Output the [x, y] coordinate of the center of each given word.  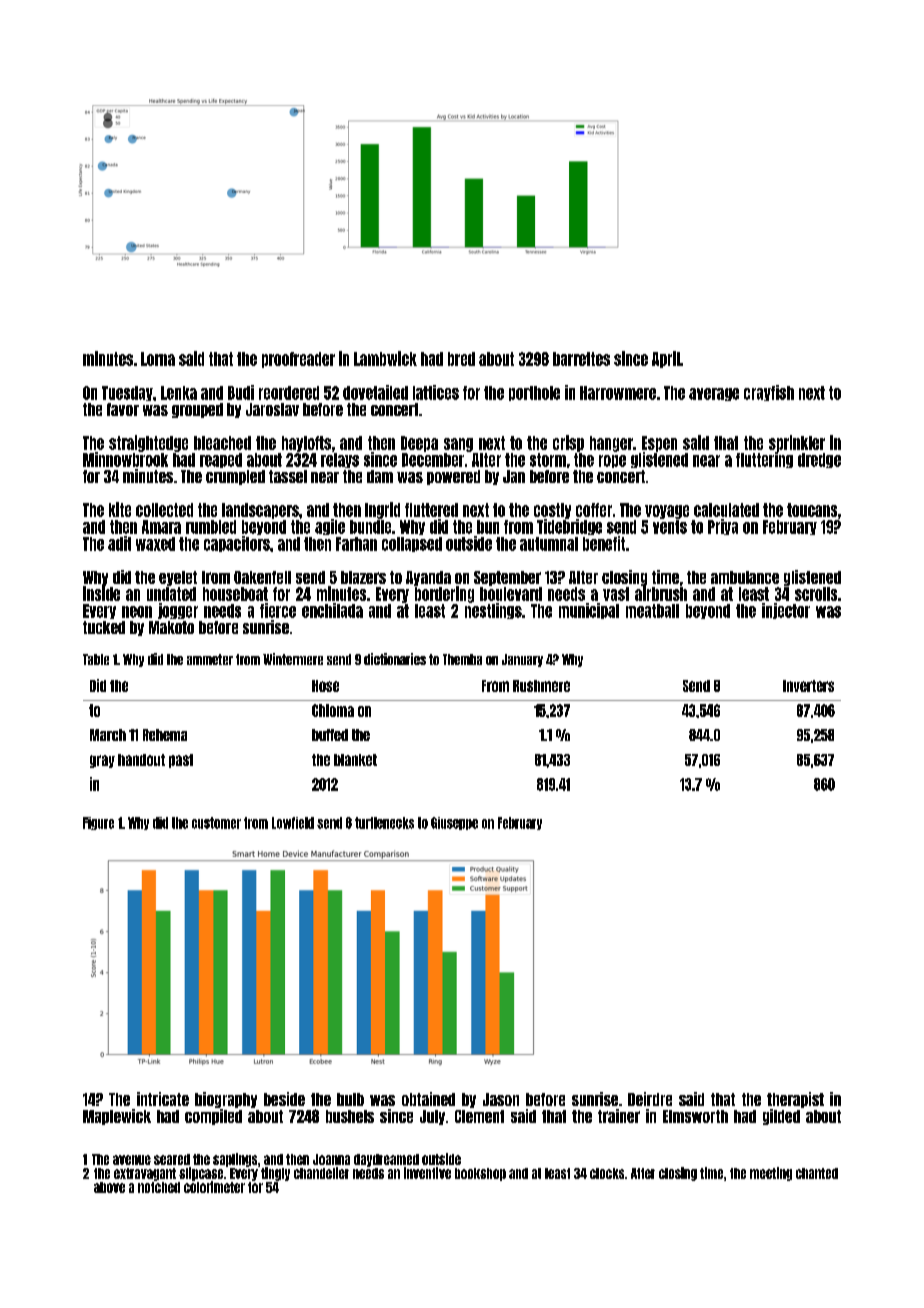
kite [120, 509]
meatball [652, 611]
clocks [607, 1173]
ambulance [745, 577]
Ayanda [428, 578]
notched [159, 1187]
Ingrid [382, 510]
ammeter [210, 659]
